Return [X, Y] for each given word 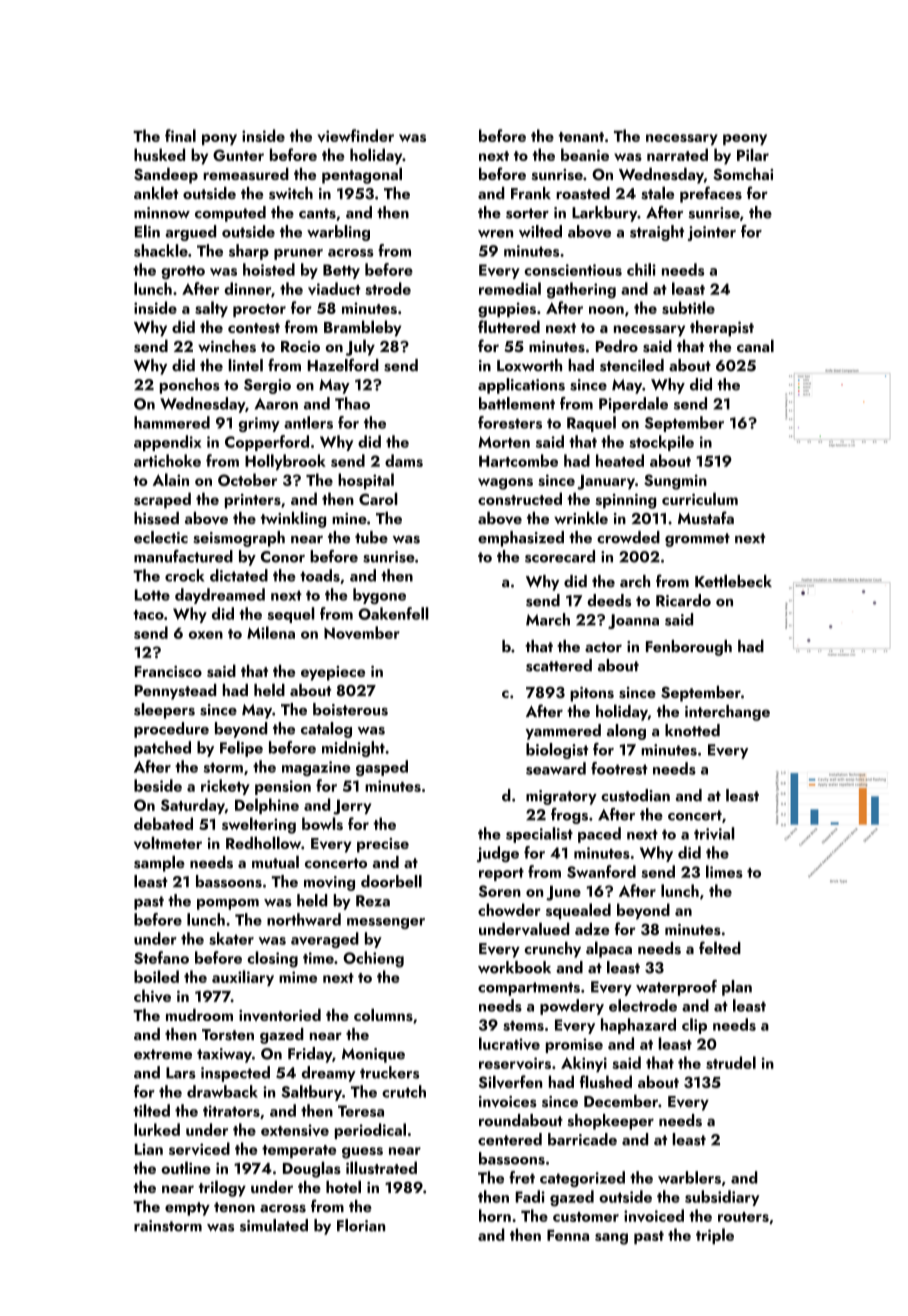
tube [371, 537]
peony [745, 139]
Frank [531, 193]
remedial [510, 288]
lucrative [509, 1043]
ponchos [190, 386]
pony [219, 139]
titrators [231, 1111]
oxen [206, 635]
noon [606, 310]
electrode [643, 1005]
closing [272, 959]
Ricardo [683, 600]
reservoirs [515, 1063]
